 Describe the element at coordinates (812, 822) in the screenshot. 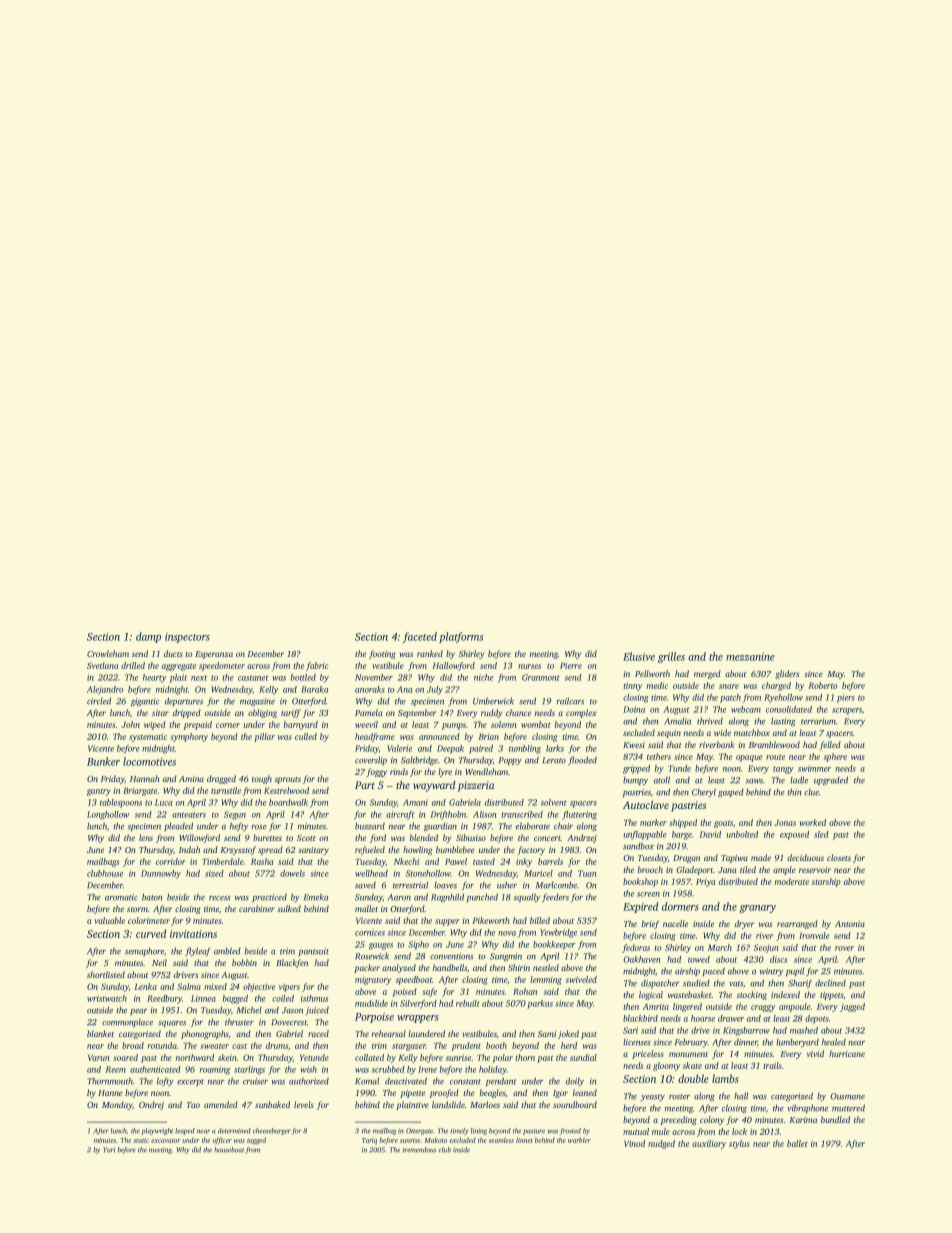

I see `worked` at that location.
